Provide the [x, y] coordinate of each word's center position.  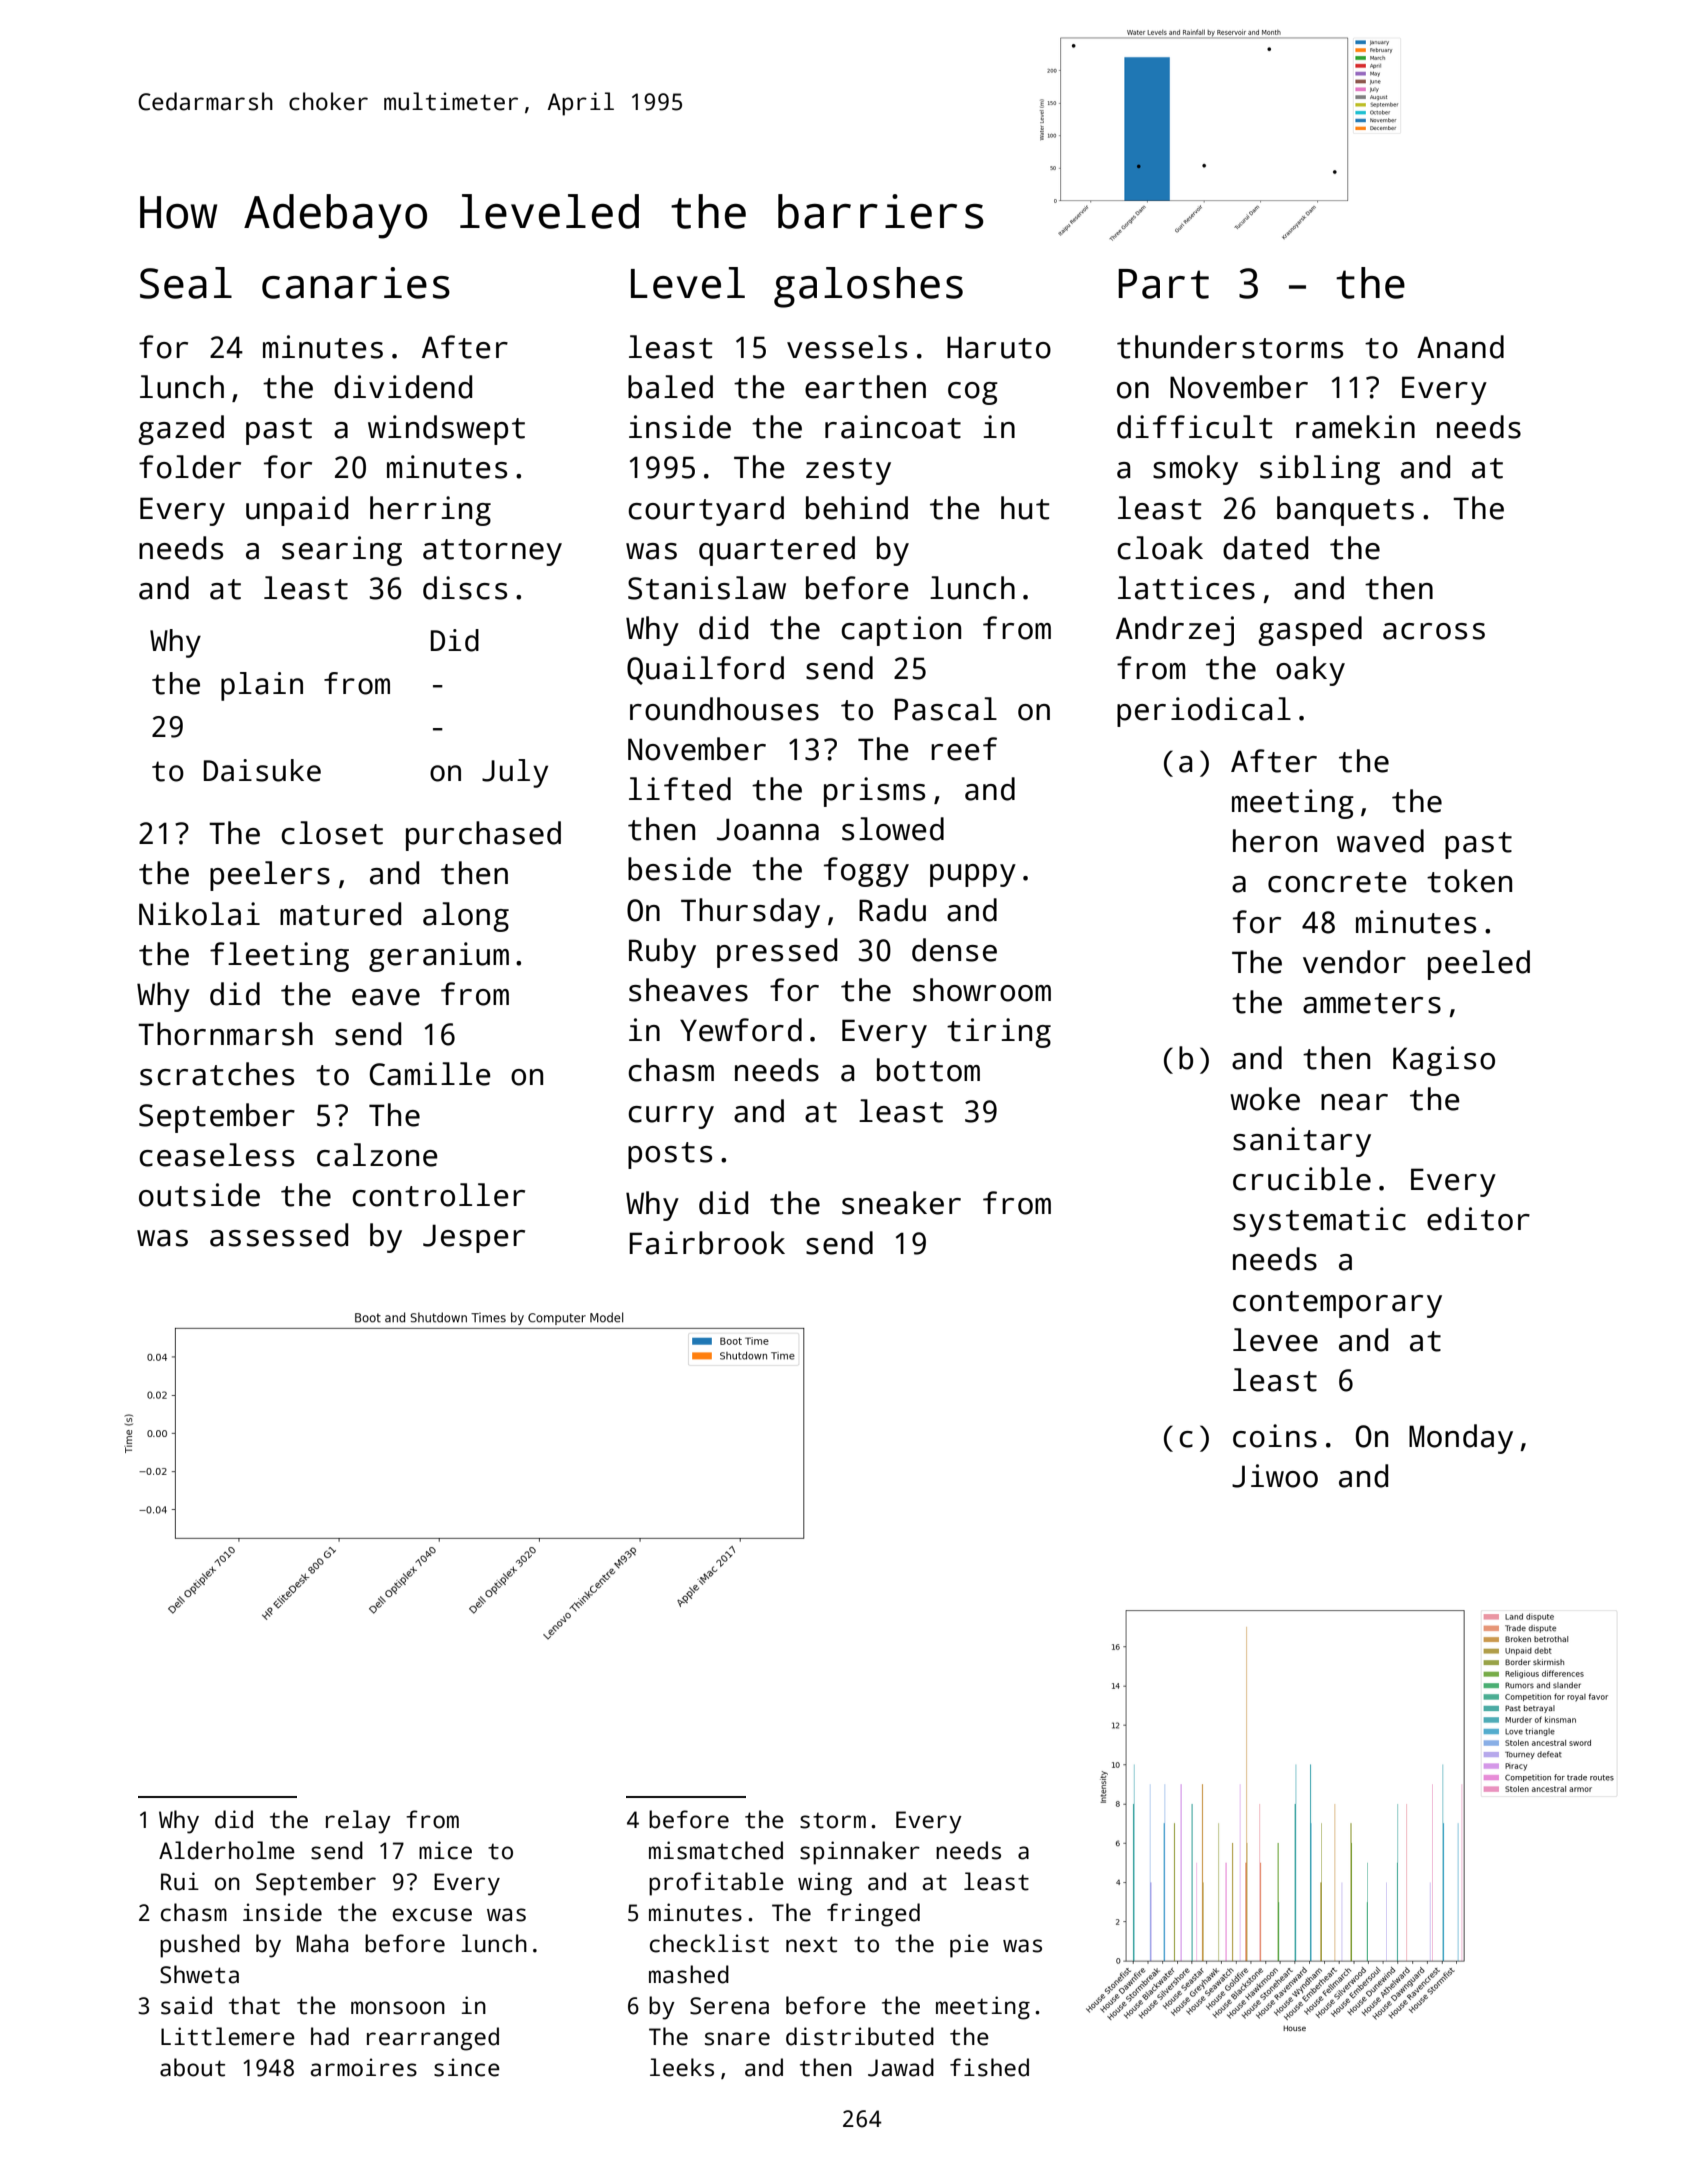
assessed [279, 1235]
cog [973, 393]
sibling [1320, 470]
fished [989, 2067]
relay [358, 1822]
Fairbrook [707, 1243]
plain [262, 686]
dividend [403, 387]
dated [1265, 548]
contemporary [1337, 1304]
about [192, 2067]
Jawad [901, 2067]
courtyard [706, 511]
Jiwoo [1275, 1476]
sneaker [901, 1203]
